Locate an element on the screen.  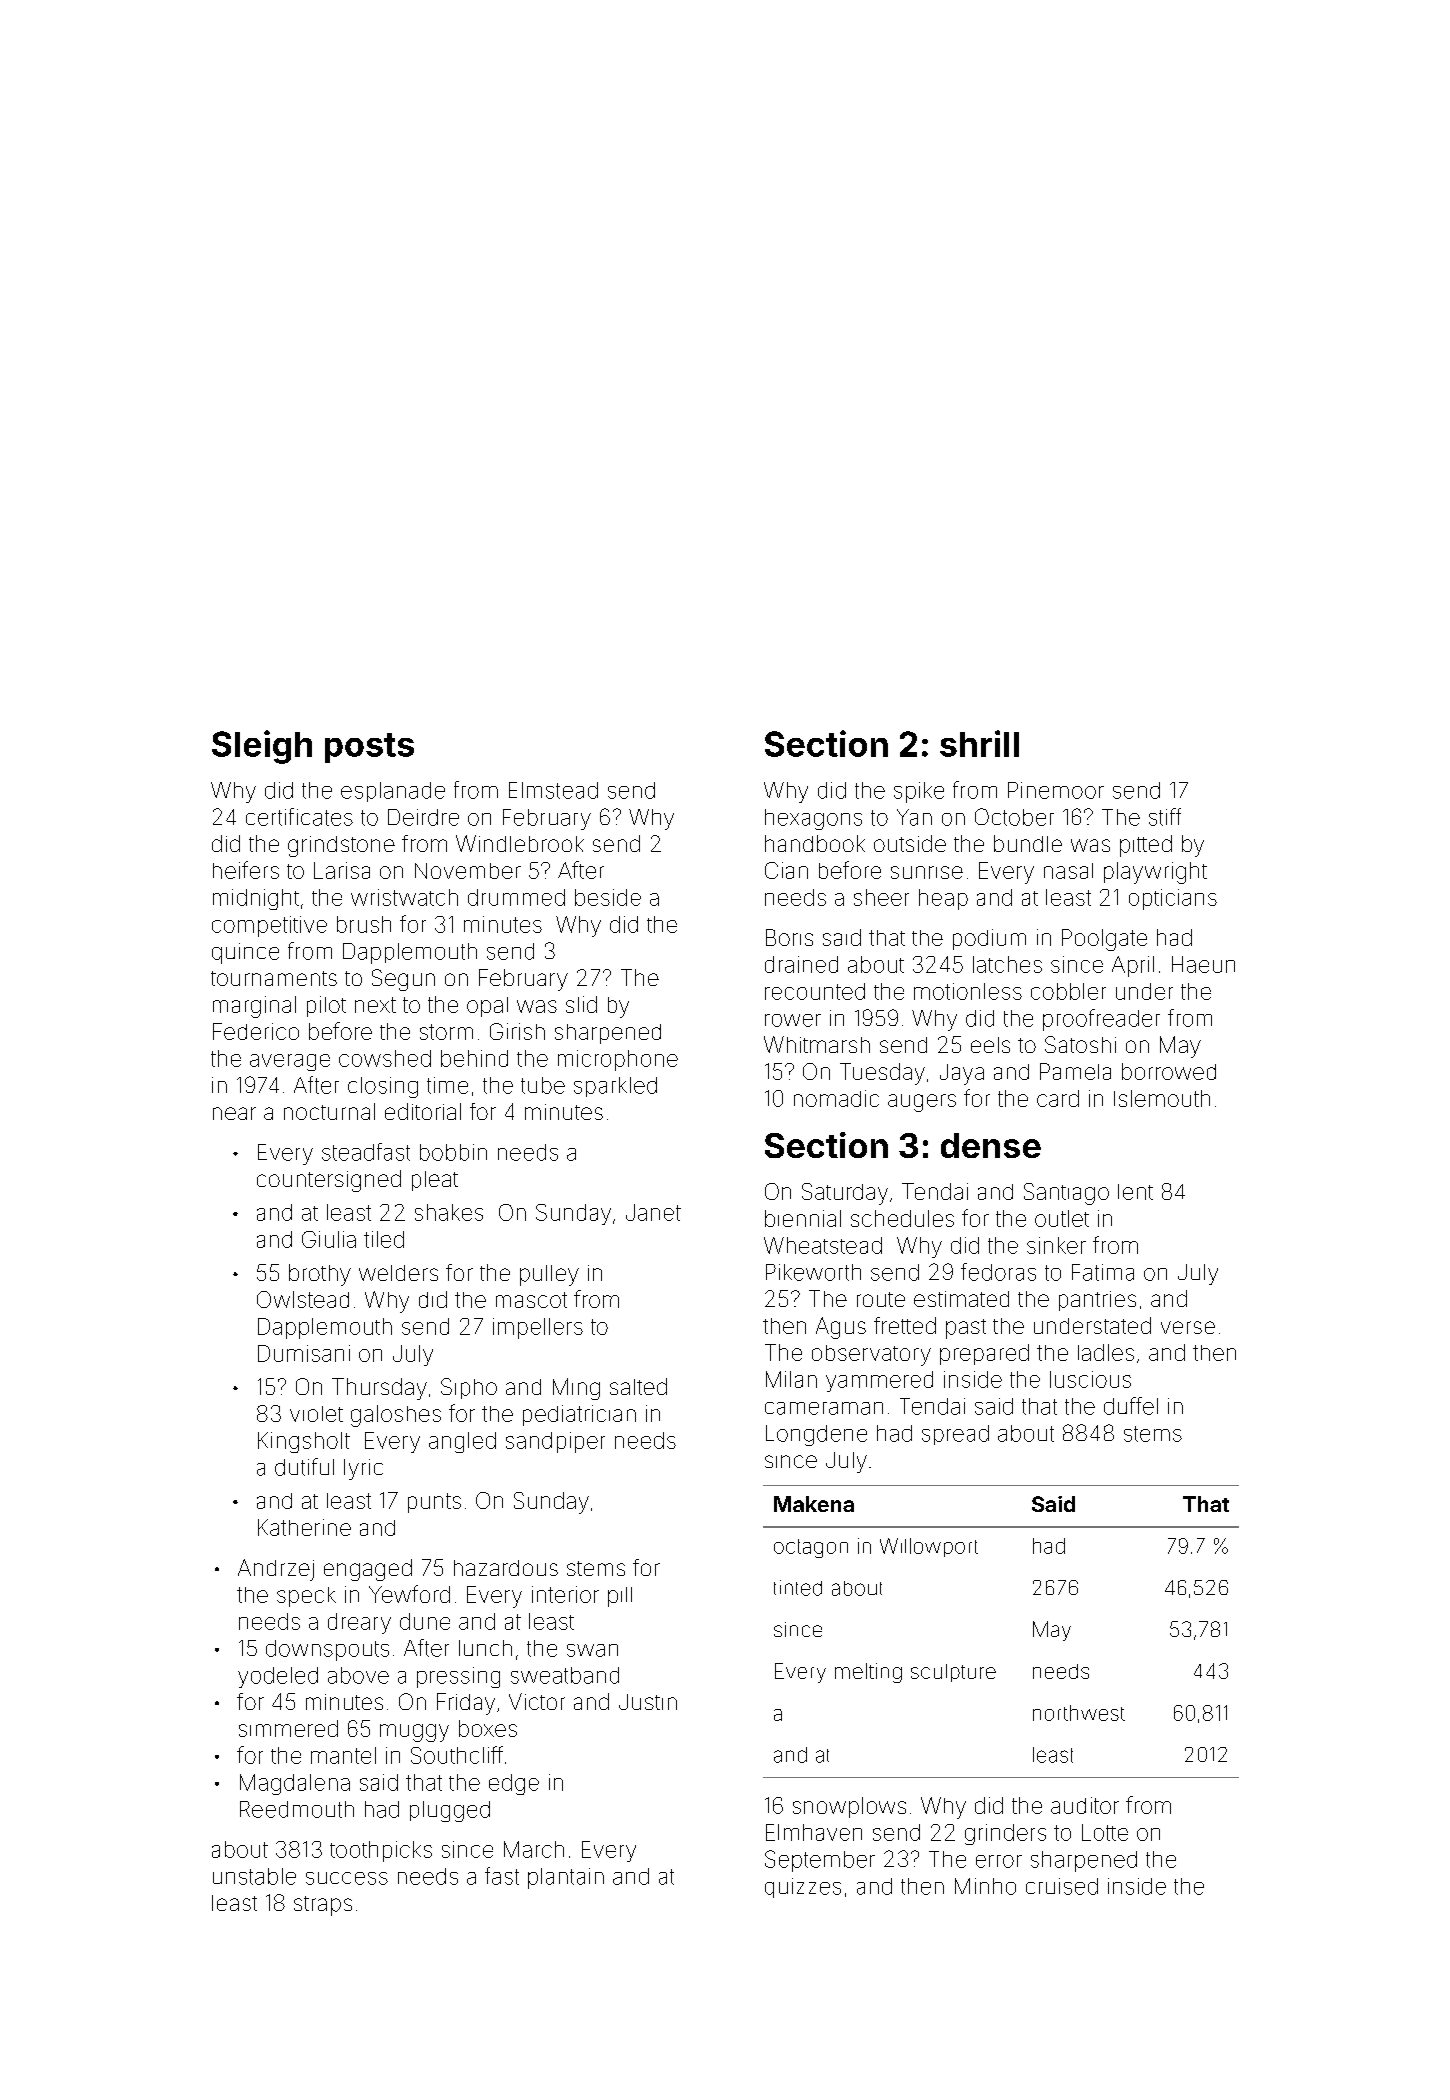
Katherine is located at coordinates (304, 1527).
